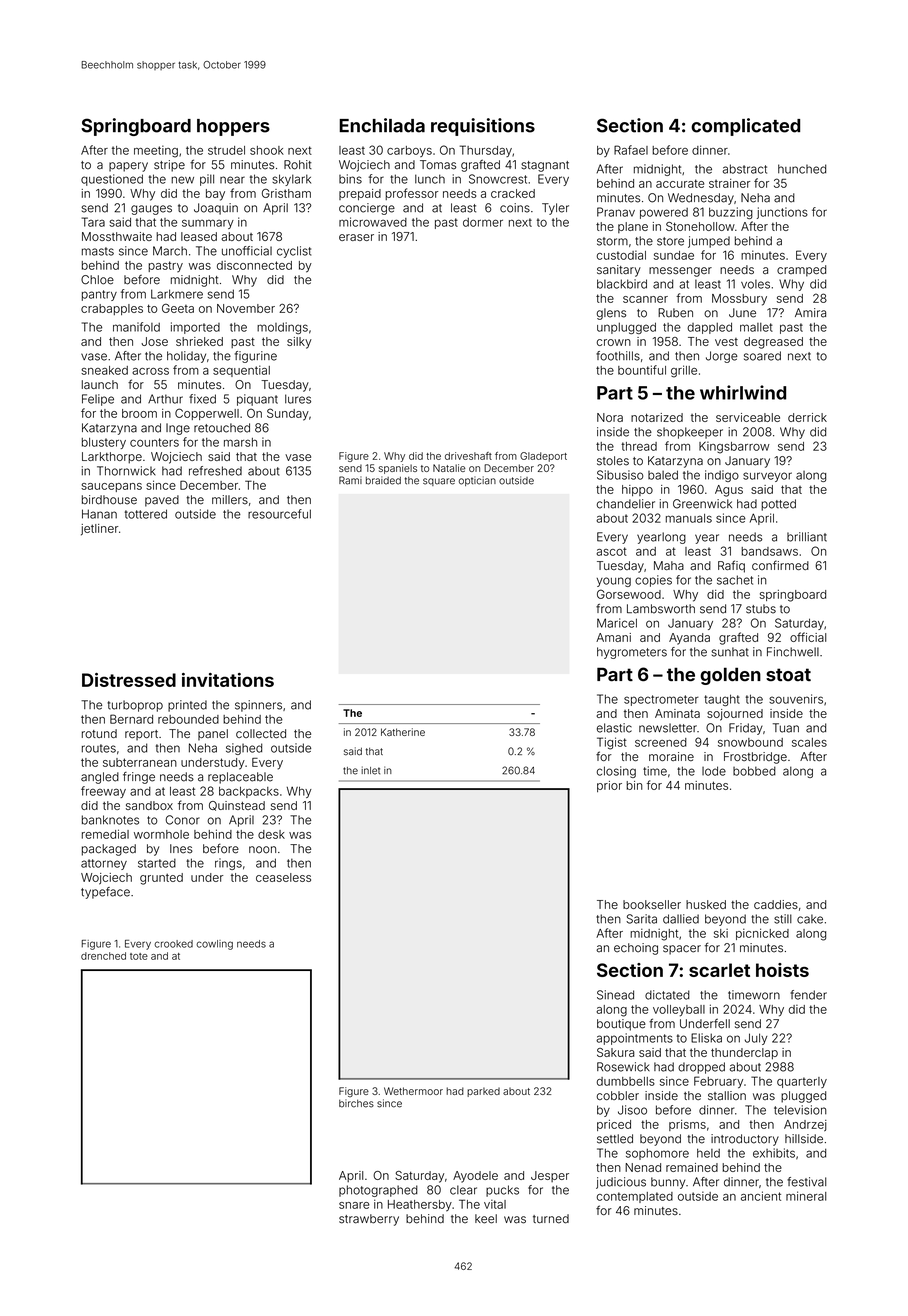  I want to click on moraine, so click(671, 756).
